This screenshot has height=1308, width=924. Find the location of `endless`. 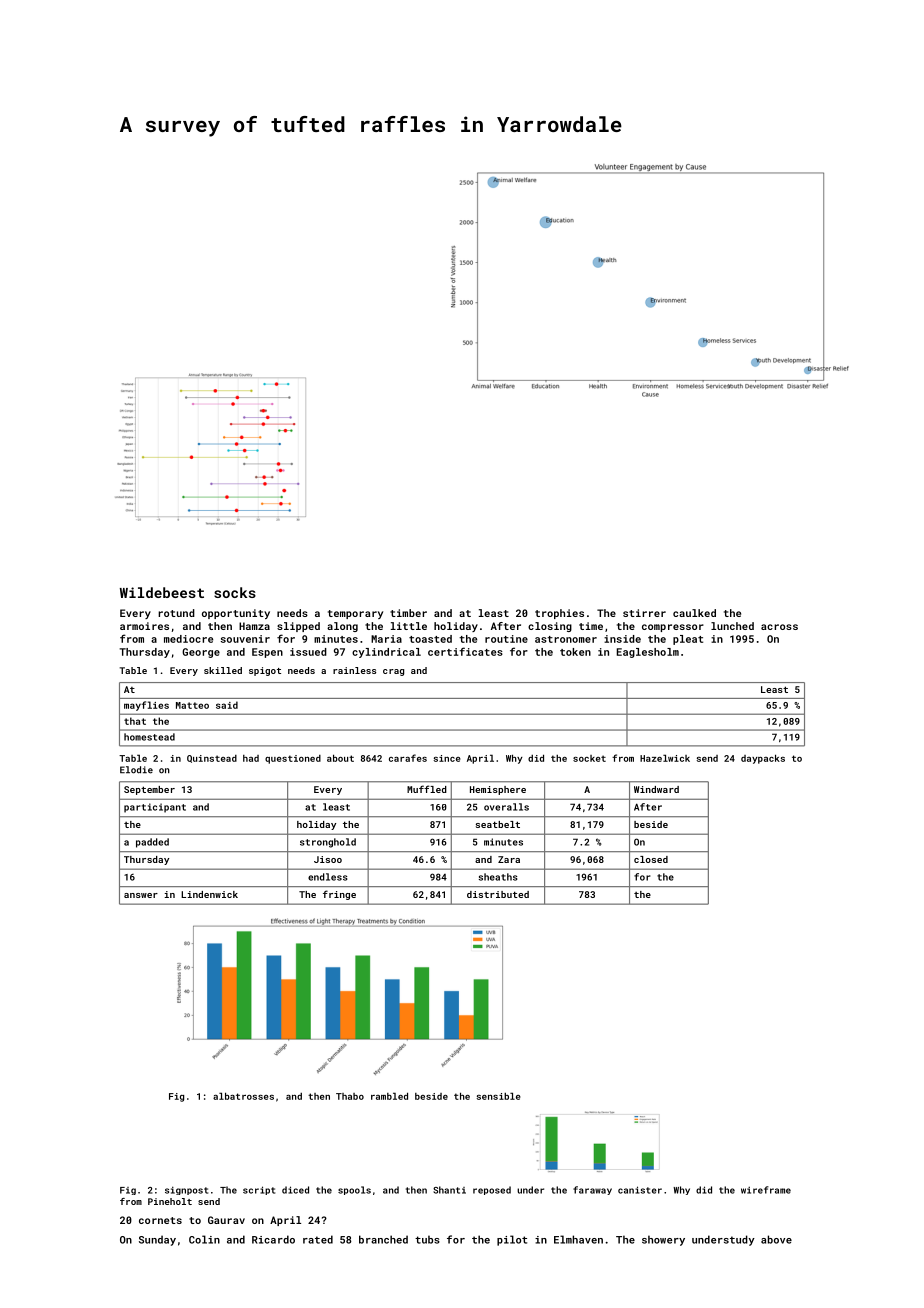

endless is located at coordinates (328, 877).
